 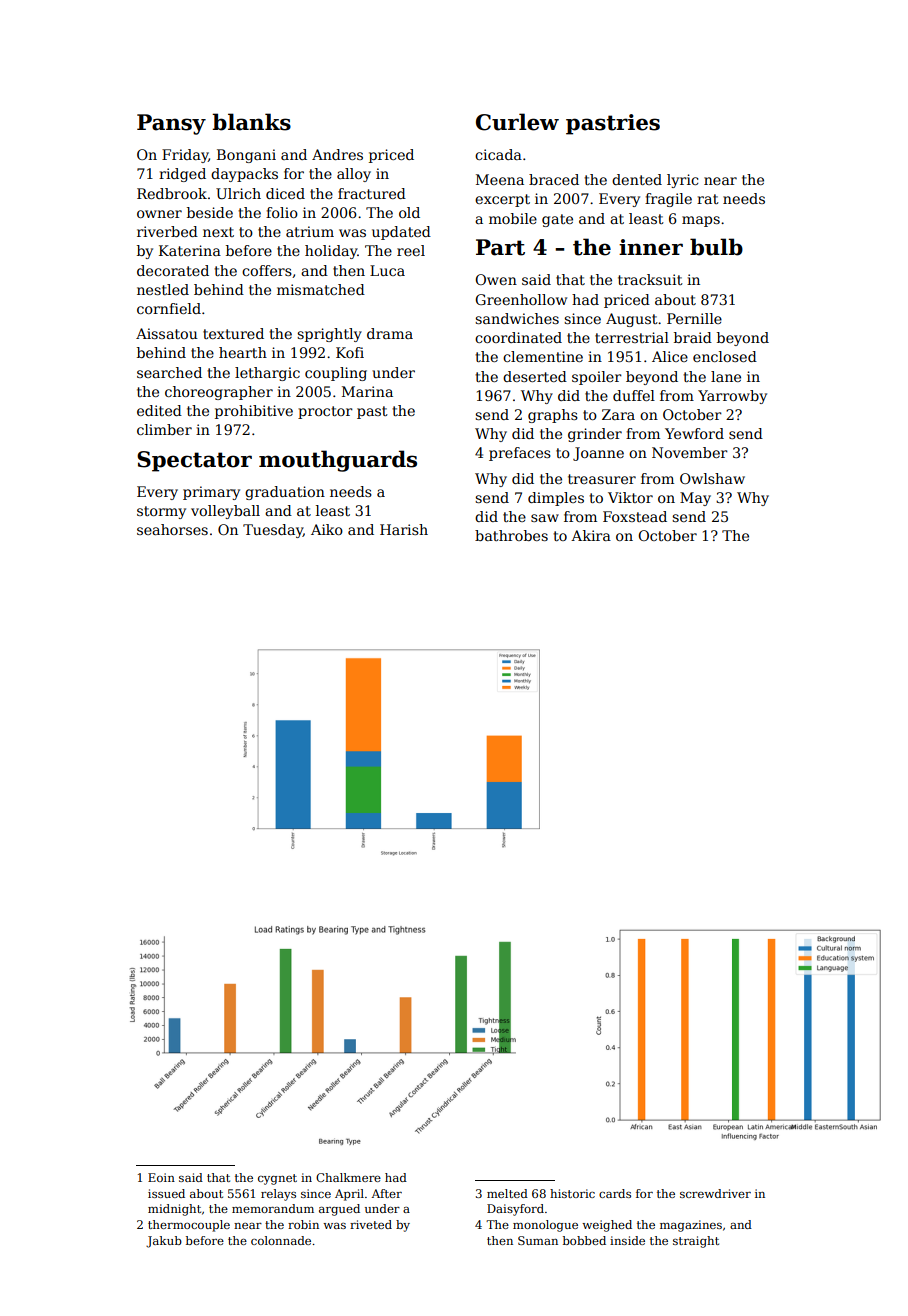 I want to click on Akira, so click(x=591, y=535).
